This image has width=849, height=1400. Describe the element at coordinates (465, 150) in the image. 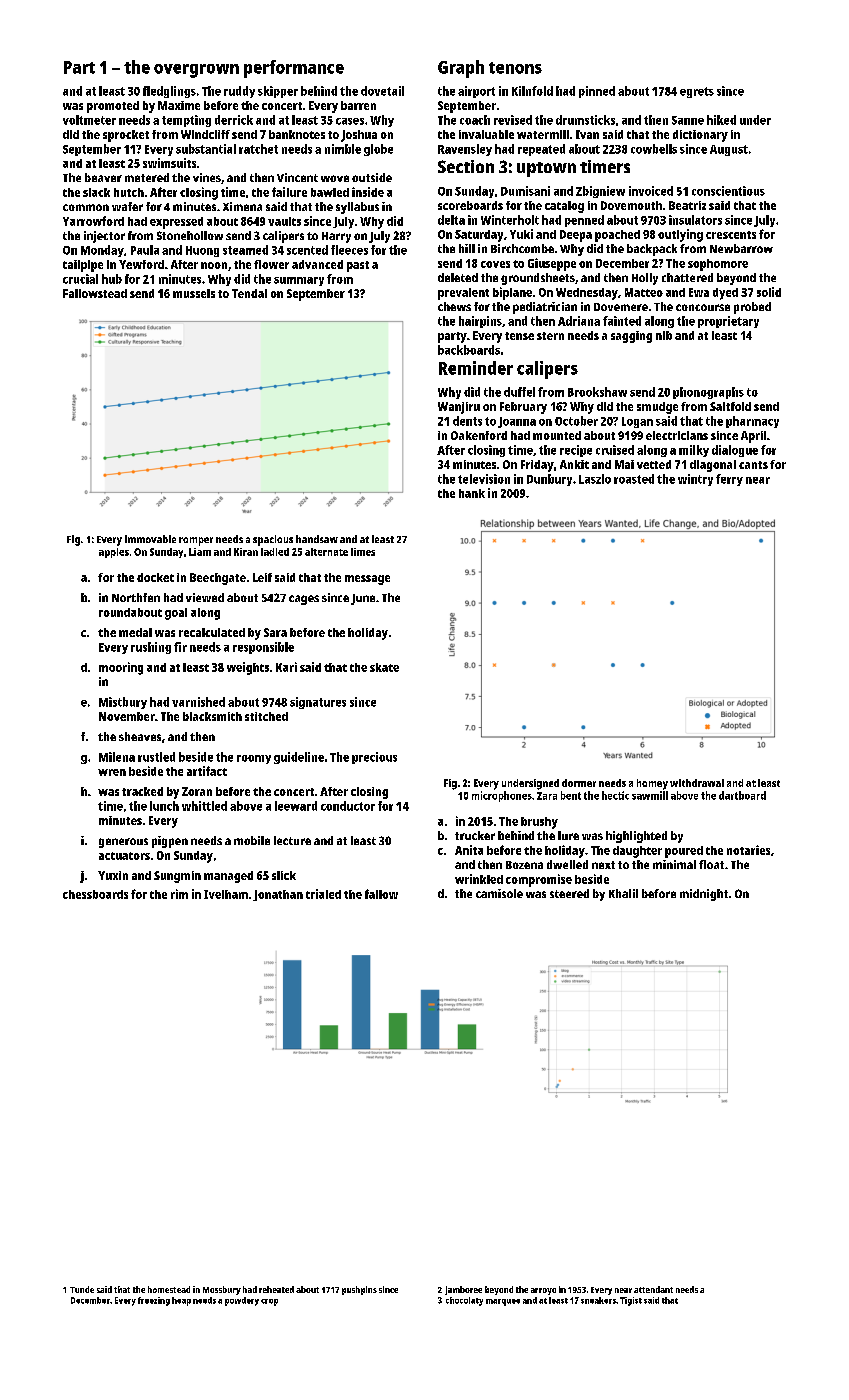

I see `Ravensley` at that location.
